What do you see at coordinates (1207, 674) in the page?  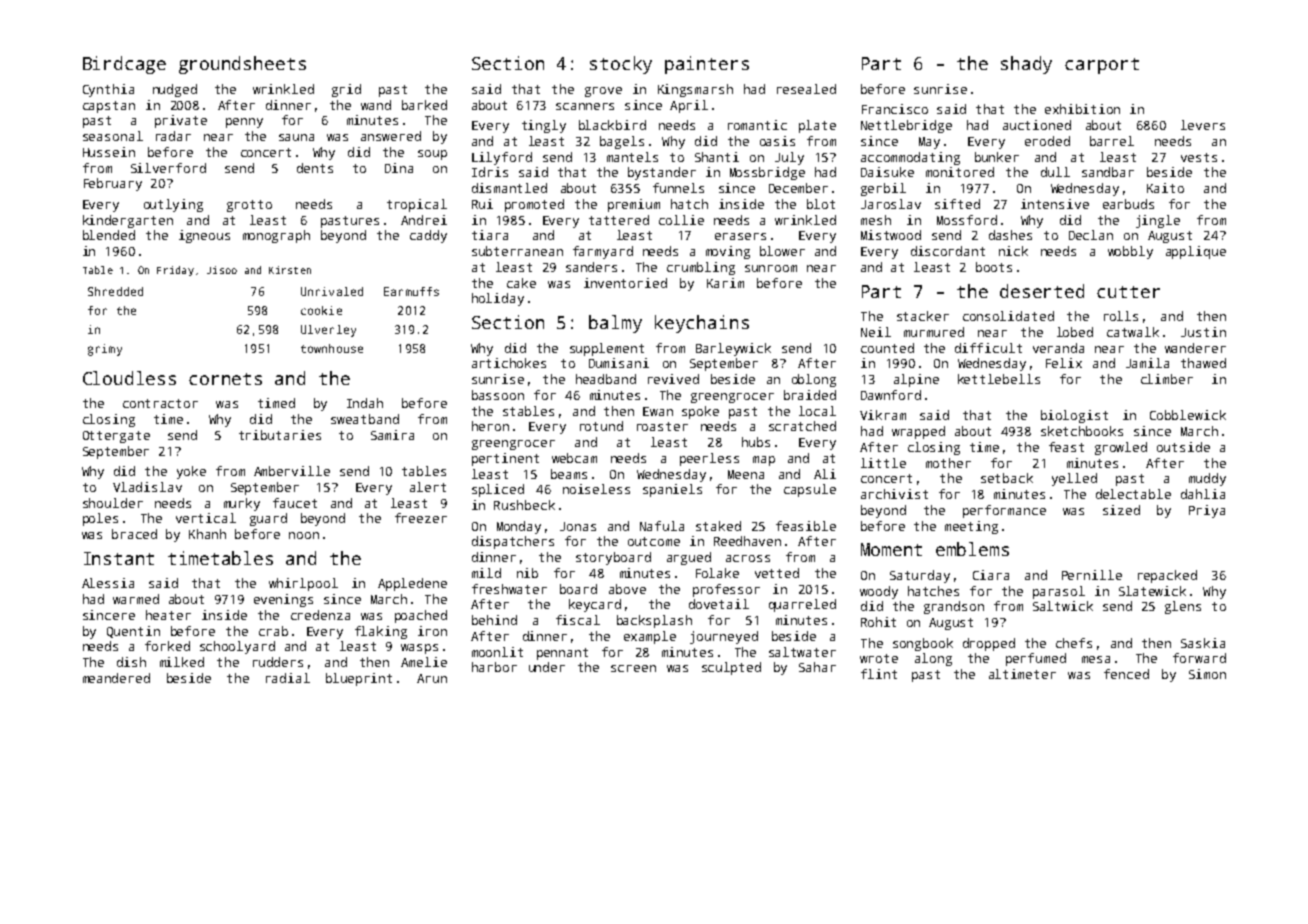 I see `Simon` at bounding box center [1207, 674].
